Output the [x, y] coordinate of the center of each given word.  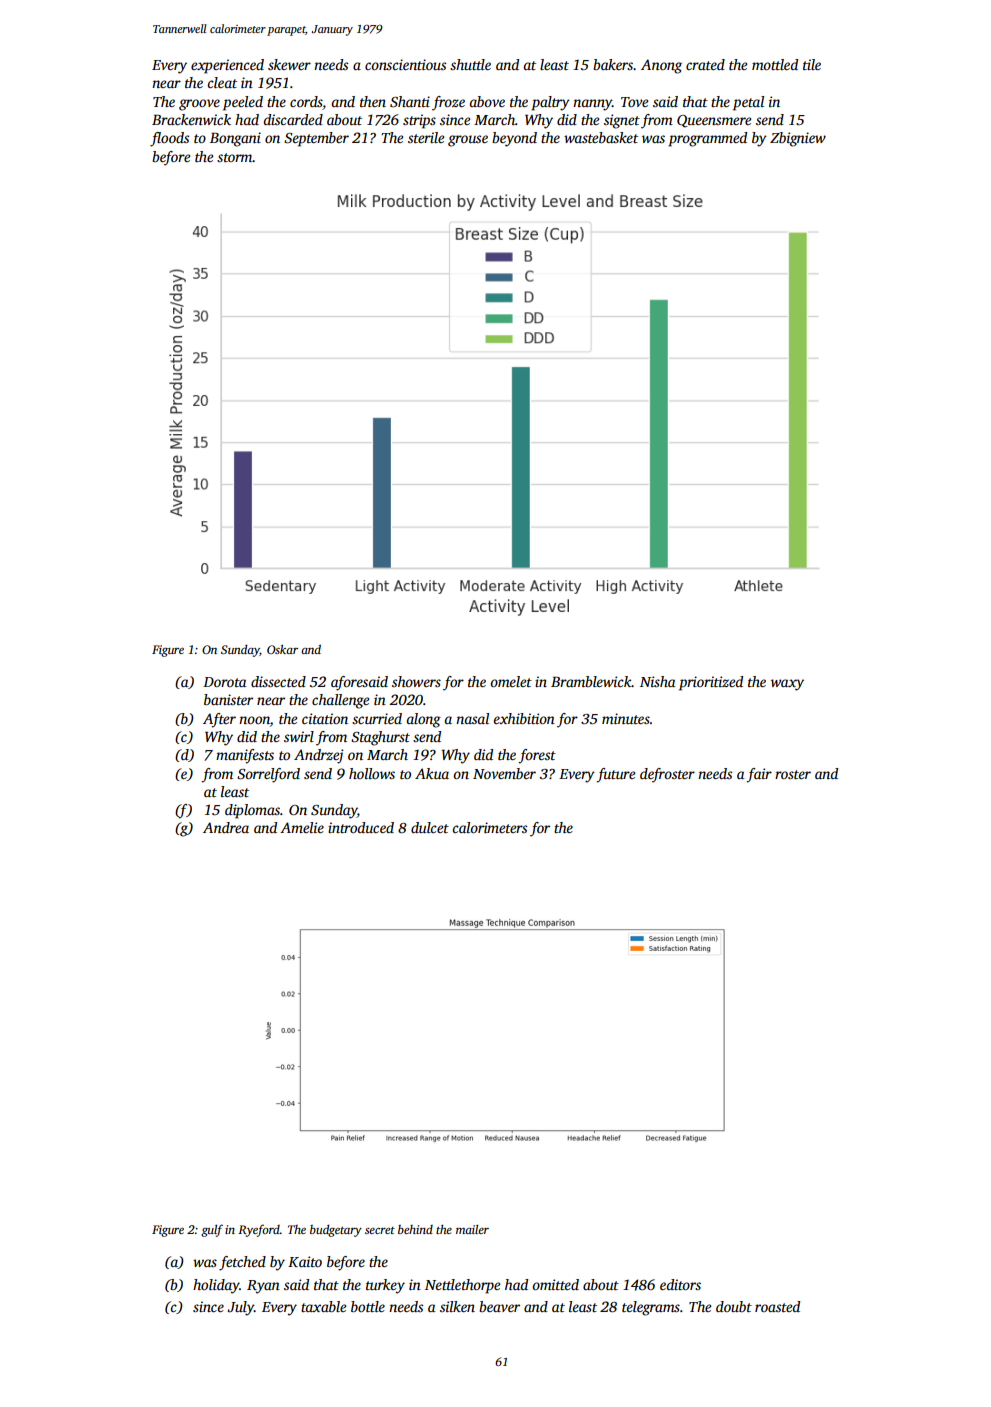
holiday [216, 1286]
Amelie [302, 827]
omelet [511, 681]
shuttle [470, 64]
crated [705, 64]
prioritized [711, 683]
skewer [289, 64]
